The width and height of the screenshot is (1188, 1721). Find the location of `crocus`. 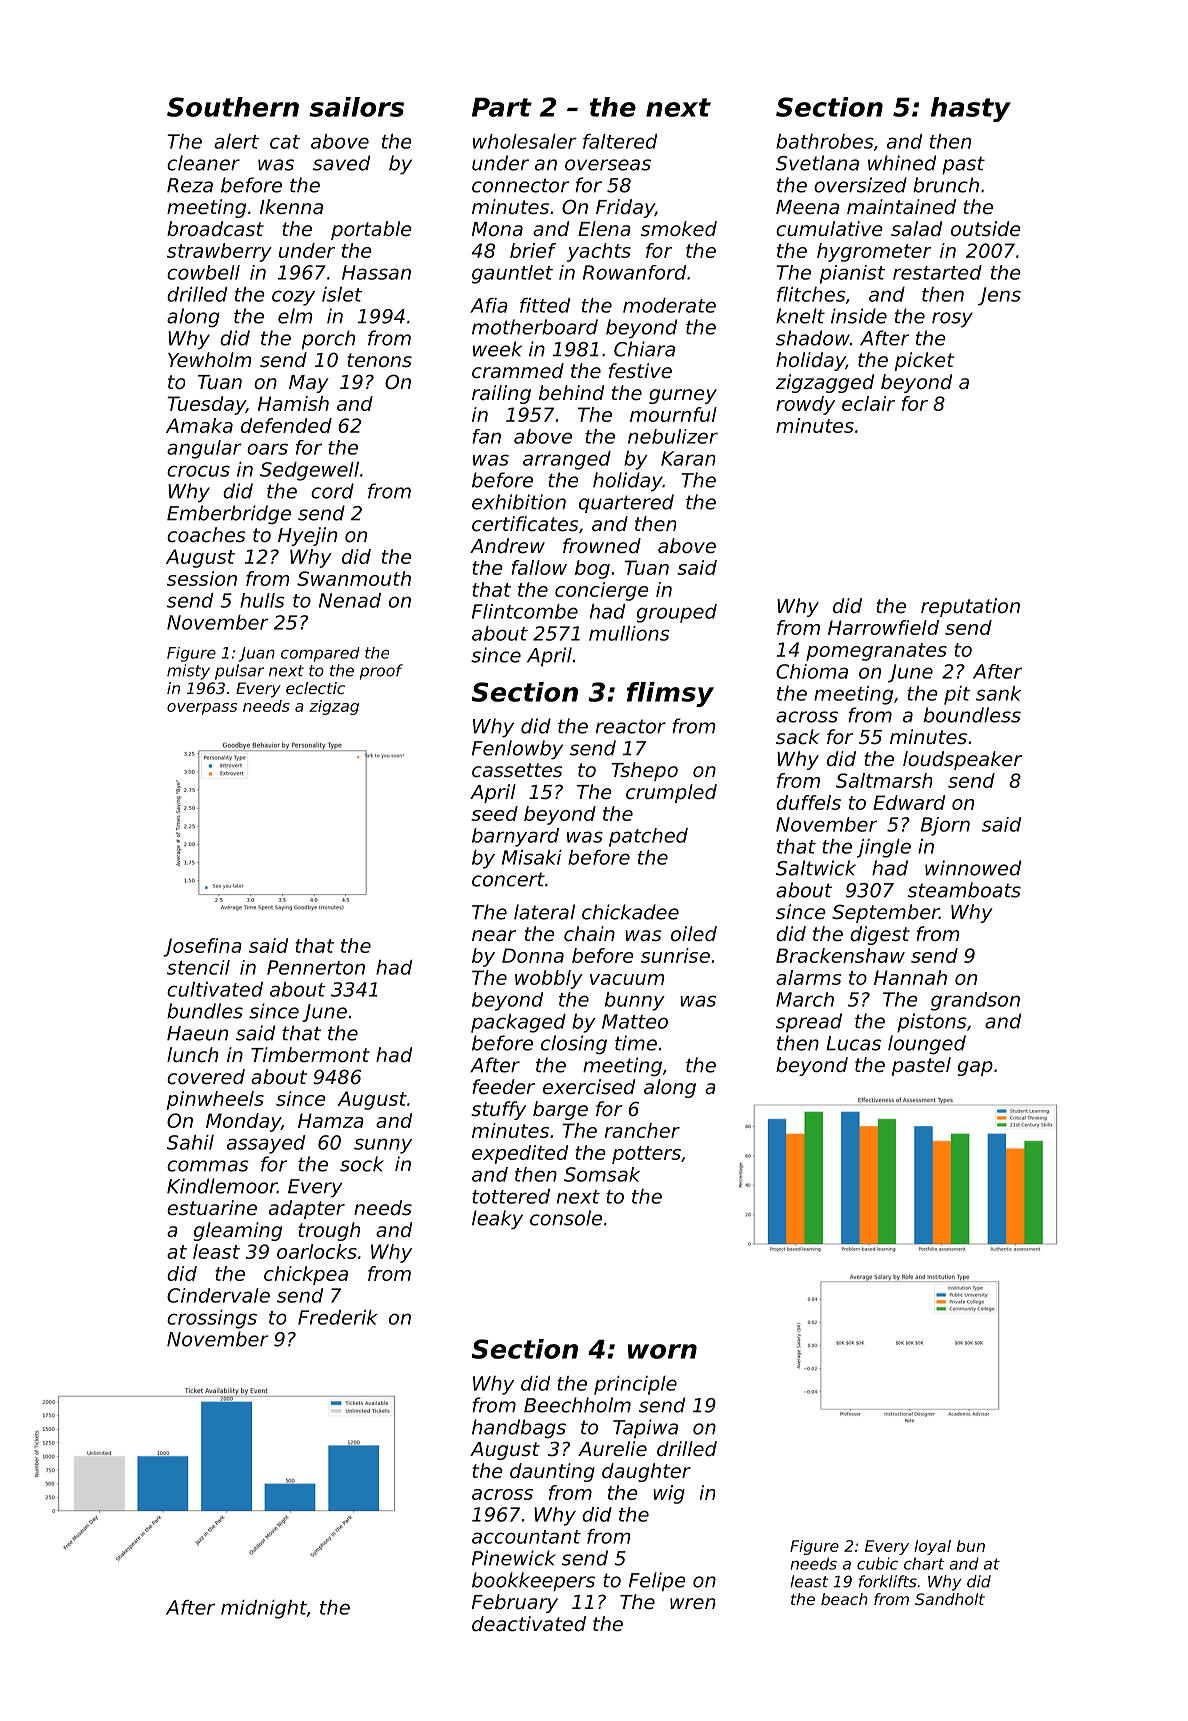

crocus is located at coordinates (198, 471).
